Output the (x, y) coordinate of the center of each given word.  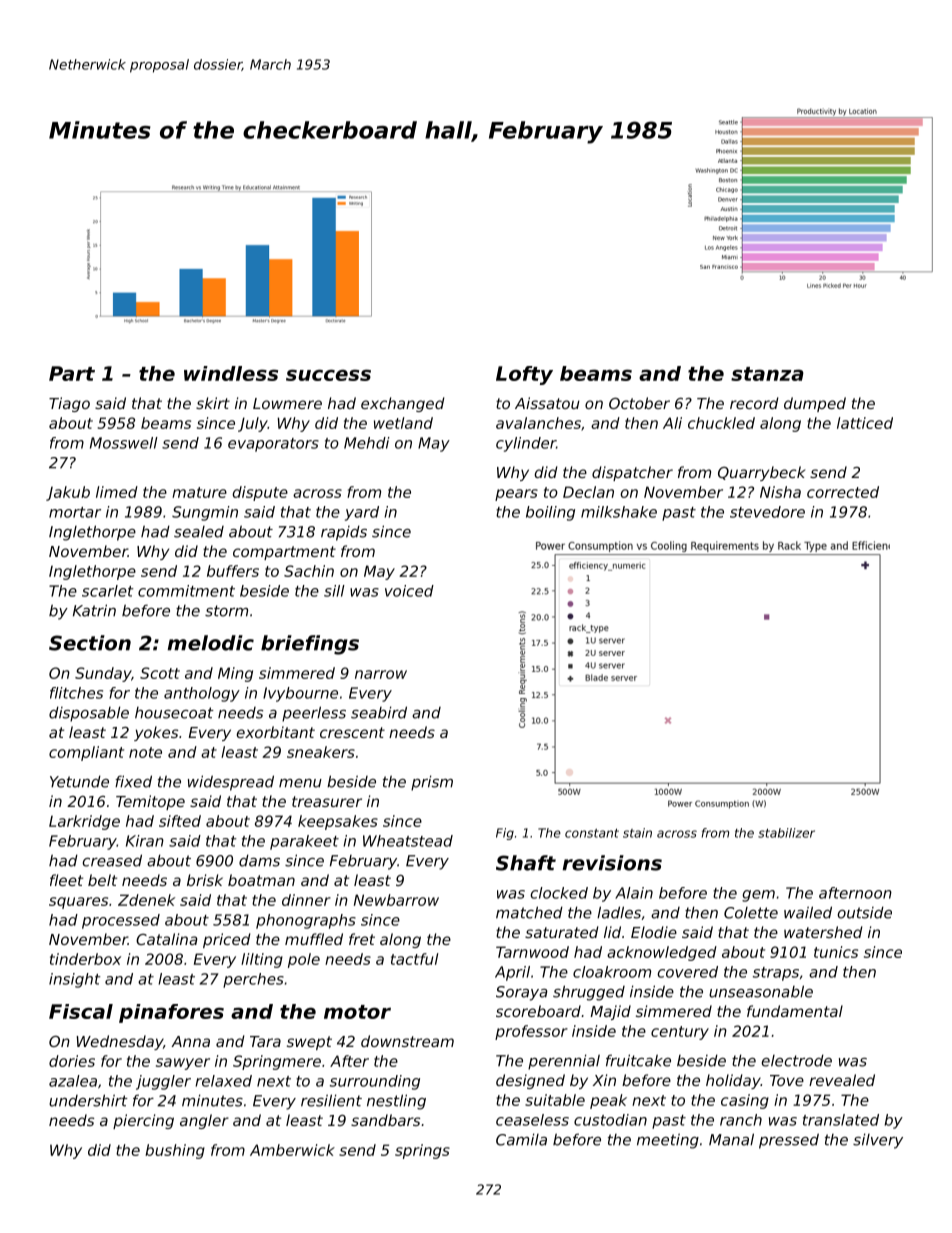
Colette (751, 913)
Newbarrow (396, 900)
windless (231, 373)
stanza (767, 374)
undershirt (88, 1100)
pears (516, 495)
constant (592, 833)
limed (117, 492)
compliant (86, 753)
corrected (843, 492)
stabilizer (786, 833)
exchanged (403, 404)
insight (75, 980)
